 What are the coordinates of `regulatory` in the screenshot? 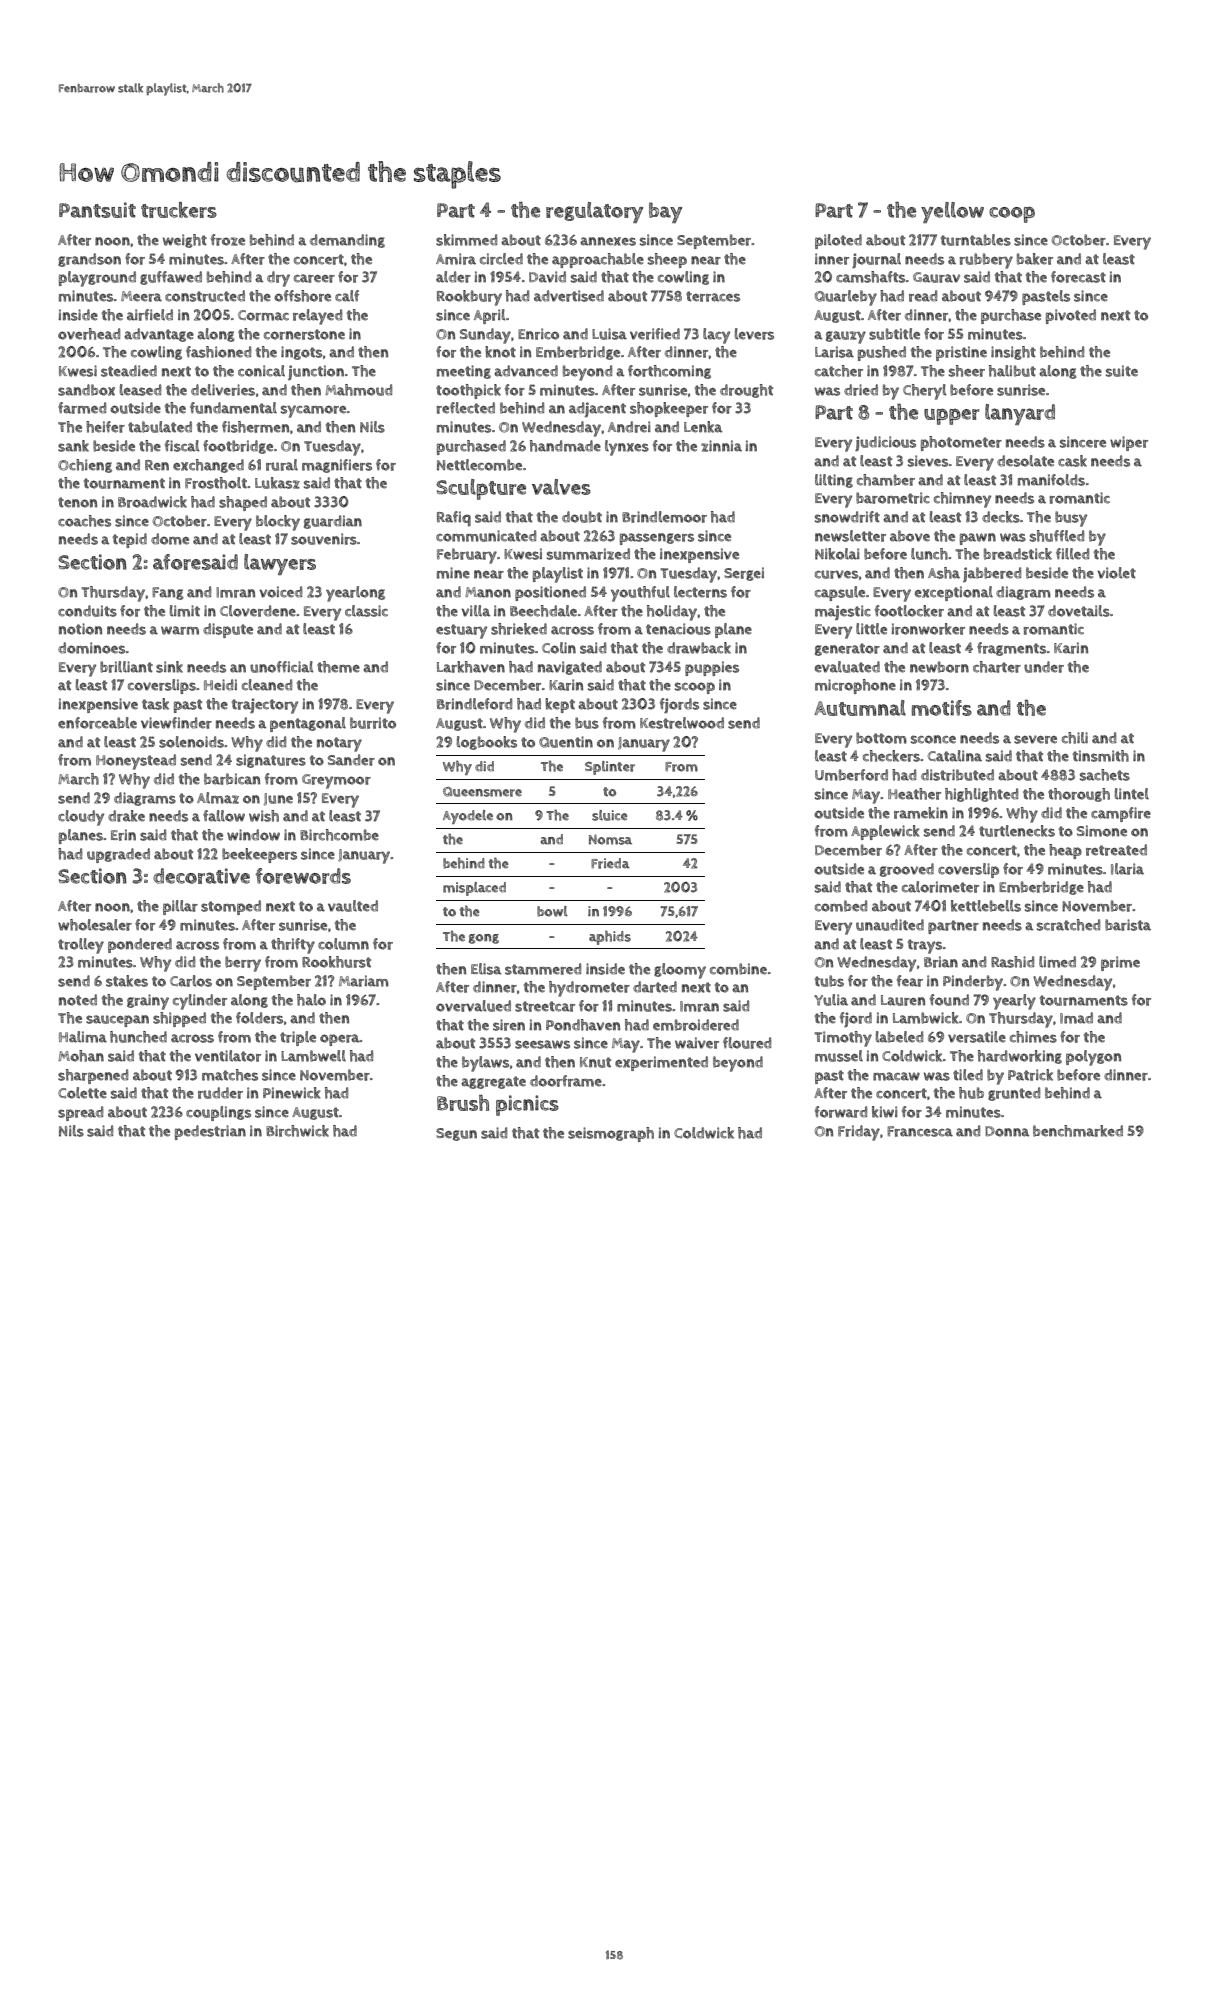 It's located at (594, 212).
